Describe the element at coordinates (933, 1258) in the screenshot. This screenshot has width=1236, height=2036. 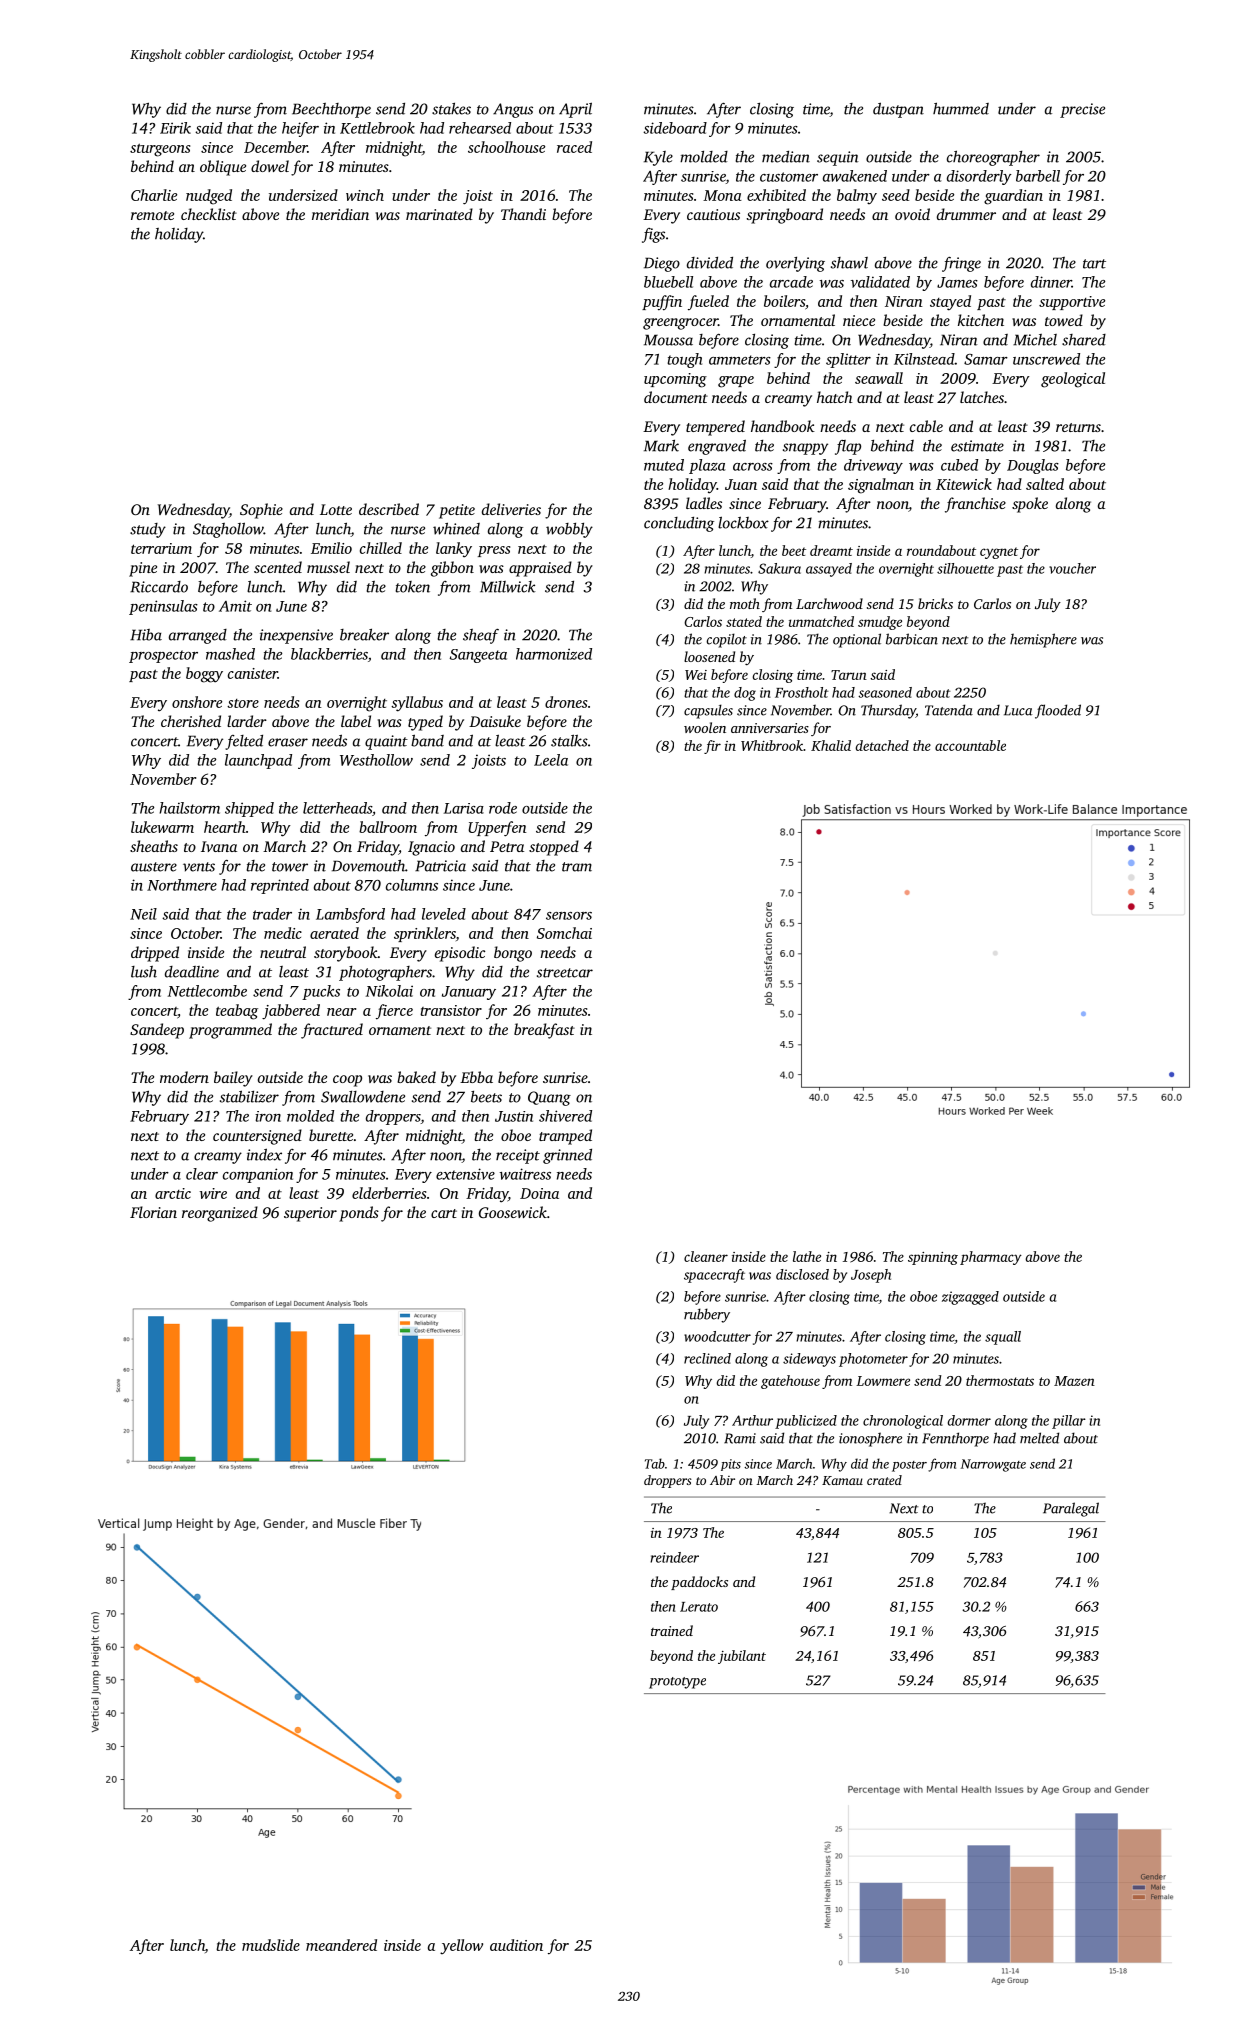
I see `spinning` at that location.
